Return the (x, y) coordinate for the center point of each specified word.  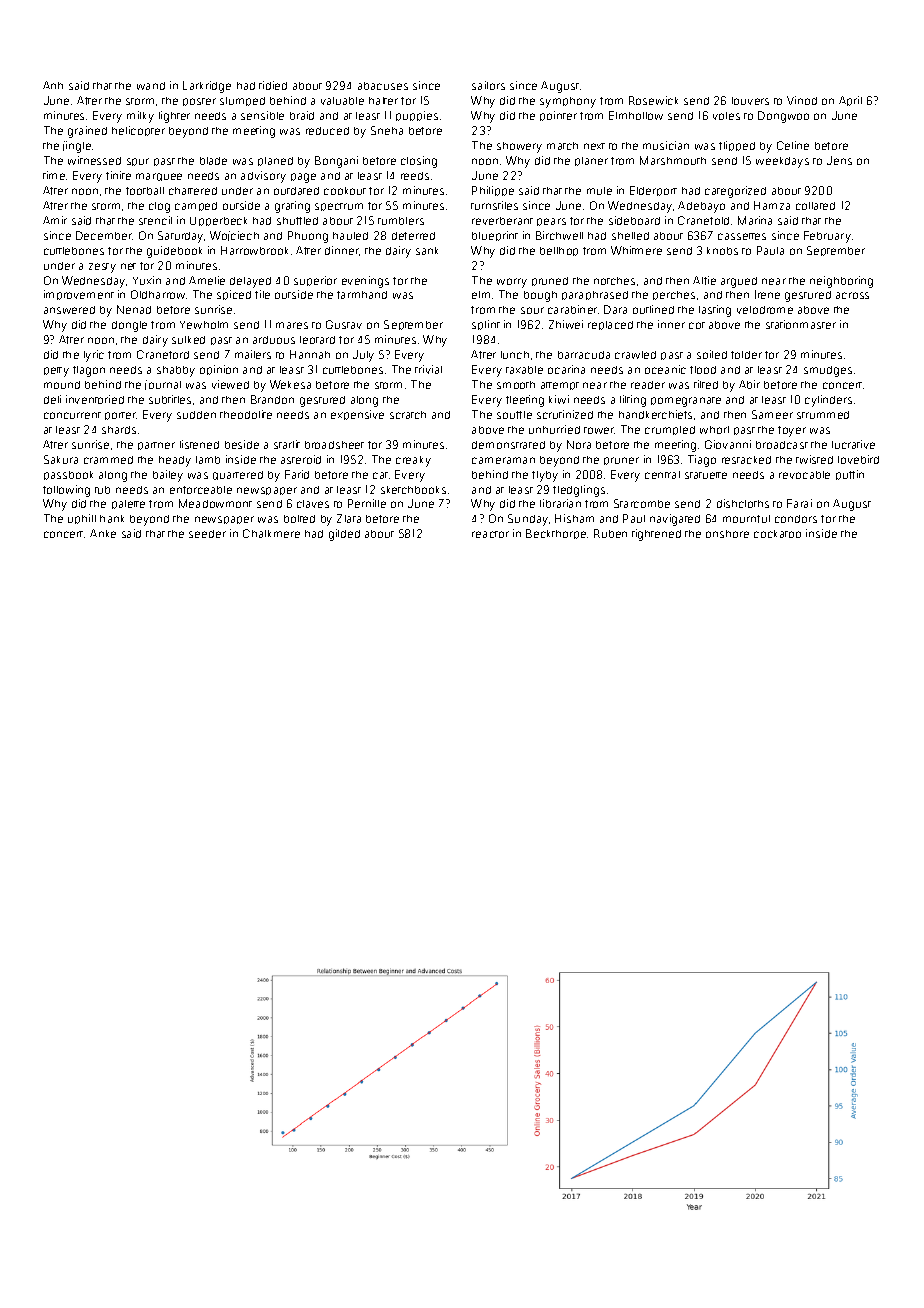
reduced (327, 131)
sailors (488, 85)
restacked (746, 460)
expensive (357, 415)
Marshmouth (673, 160)
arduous (274, 340)
